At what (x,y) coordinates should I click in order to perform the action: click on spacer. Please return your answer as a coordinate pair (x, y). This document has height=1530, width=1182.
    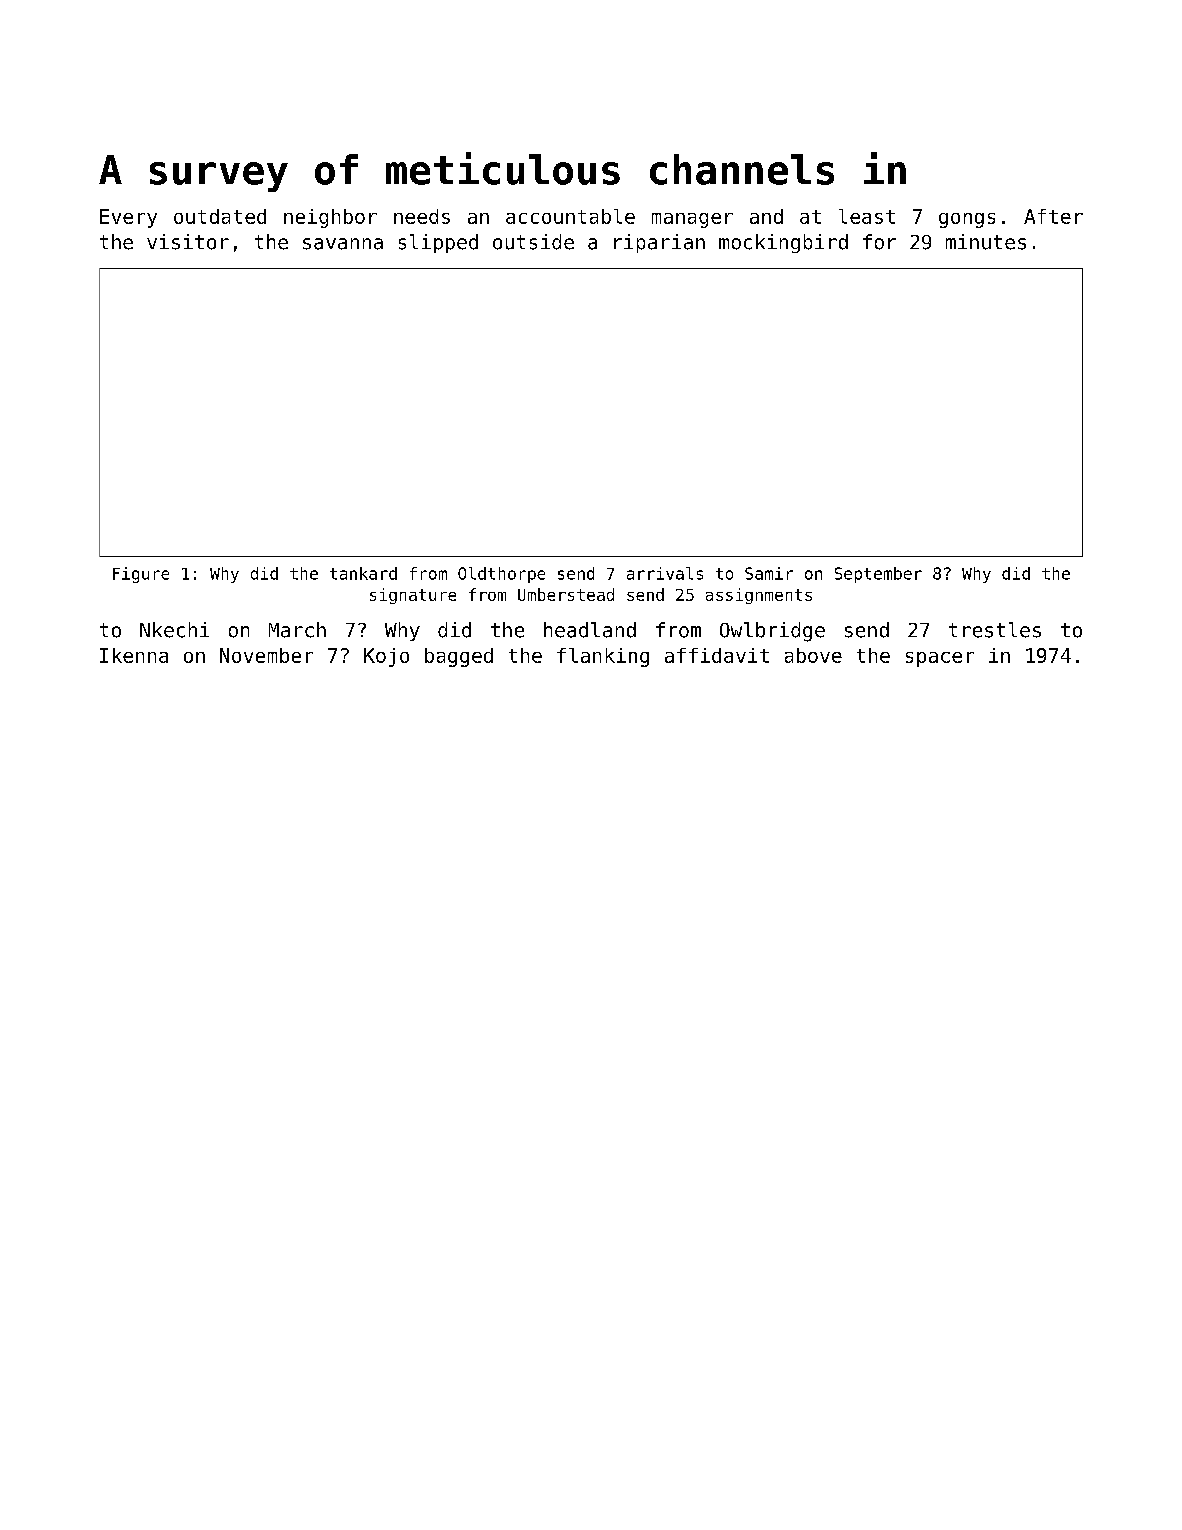
    Looking at the image, I should click on (940, 659).
